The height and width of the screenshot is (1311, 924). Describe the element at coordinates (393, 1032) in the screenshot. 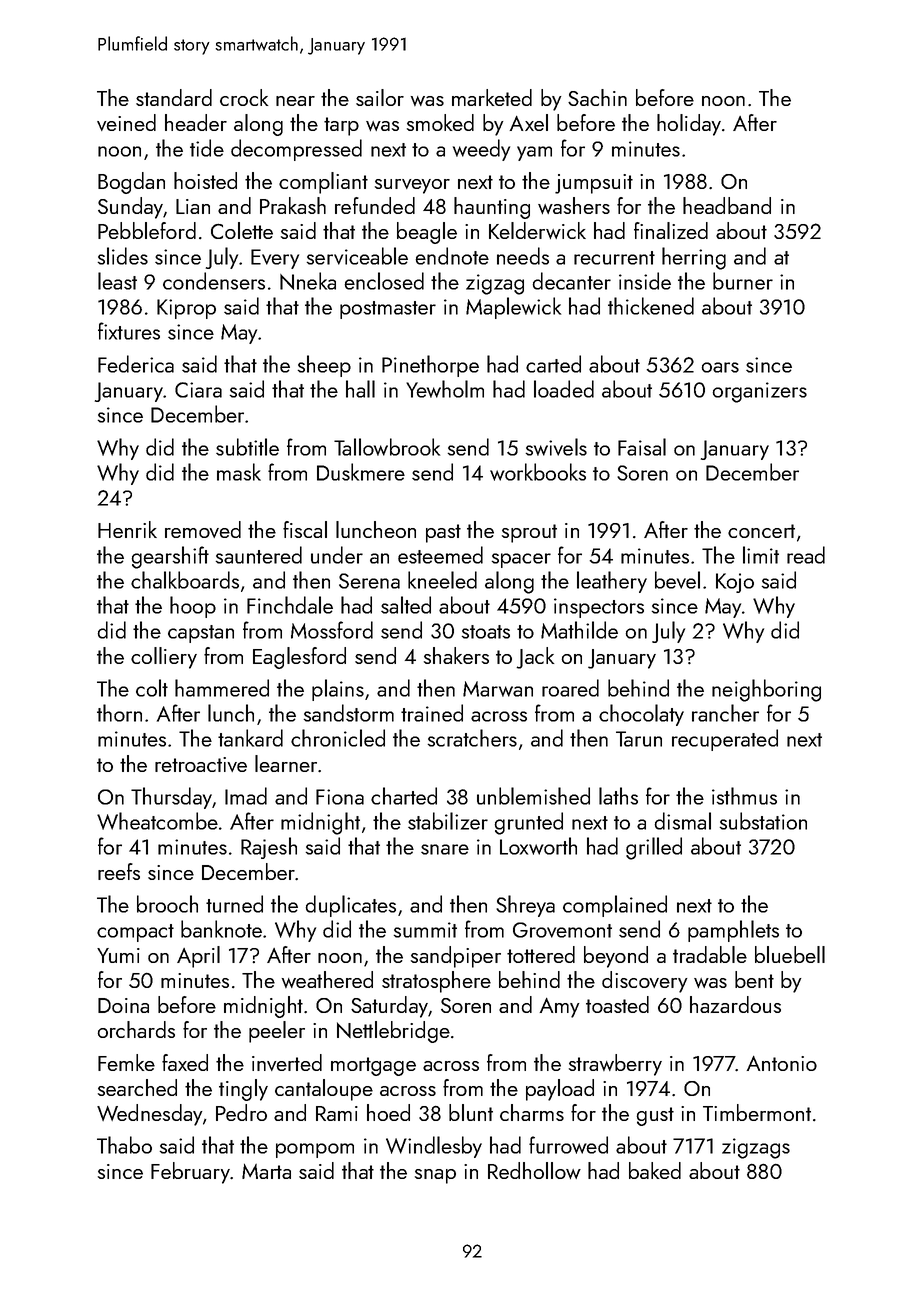

I see `Nettlebridge` at that location.
